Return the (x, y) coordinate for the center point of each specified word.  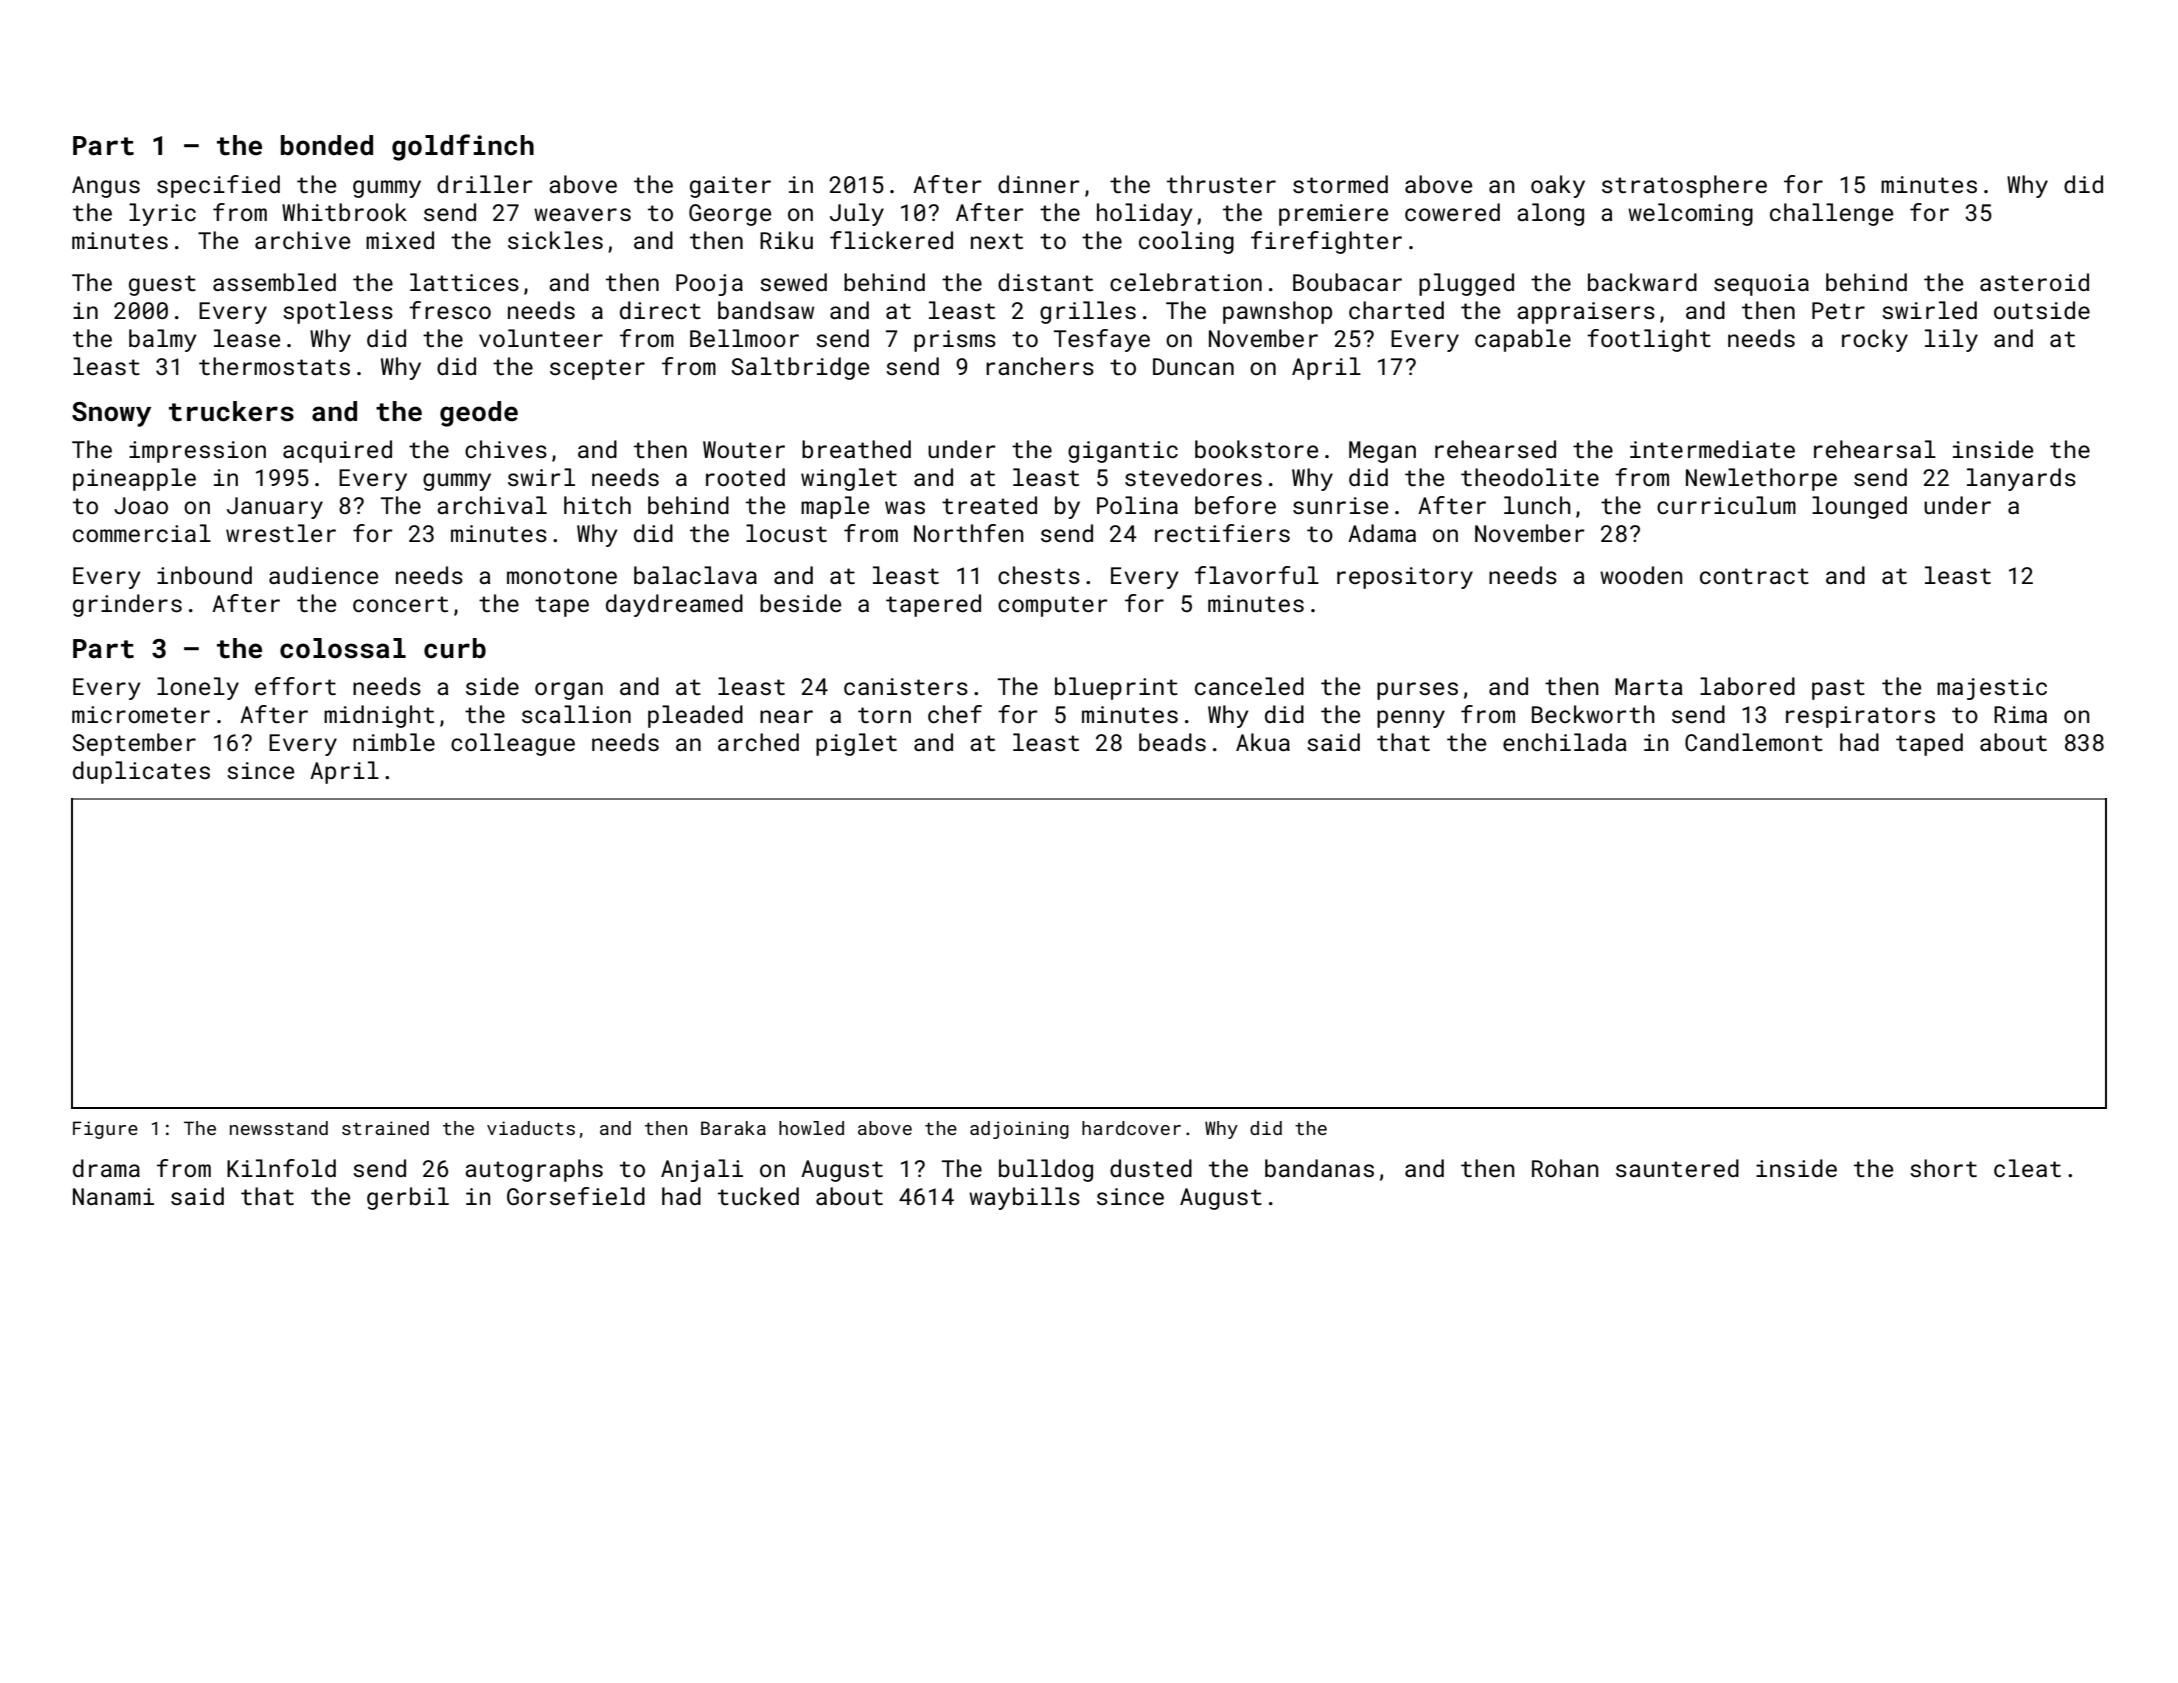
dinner (1038, 184)
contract (1754, 576)
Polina (1137, 505)
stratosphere (1684, 186)
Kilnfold (281, 1168)
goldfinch (463, 147)
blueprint (1116, 688)
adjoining (1019, 1130)
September (134, 744)
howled (811, 1128)
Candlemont (1754, 742)
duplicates (141, 772)
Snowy (111, 414)
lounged (1859, 507)
